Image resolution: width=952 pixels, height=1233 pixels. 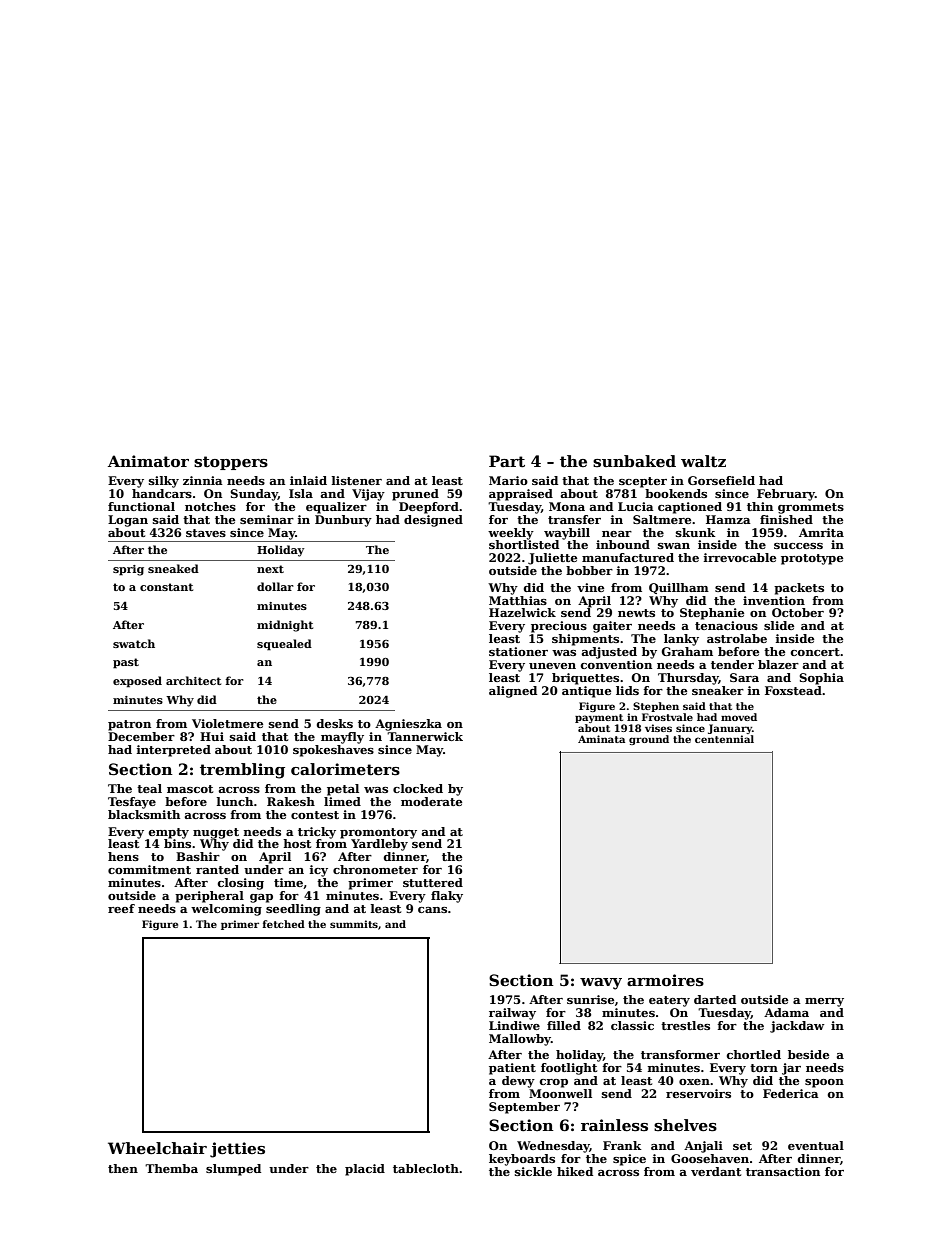 I want to click on Part, so click(x=507, y=461).
